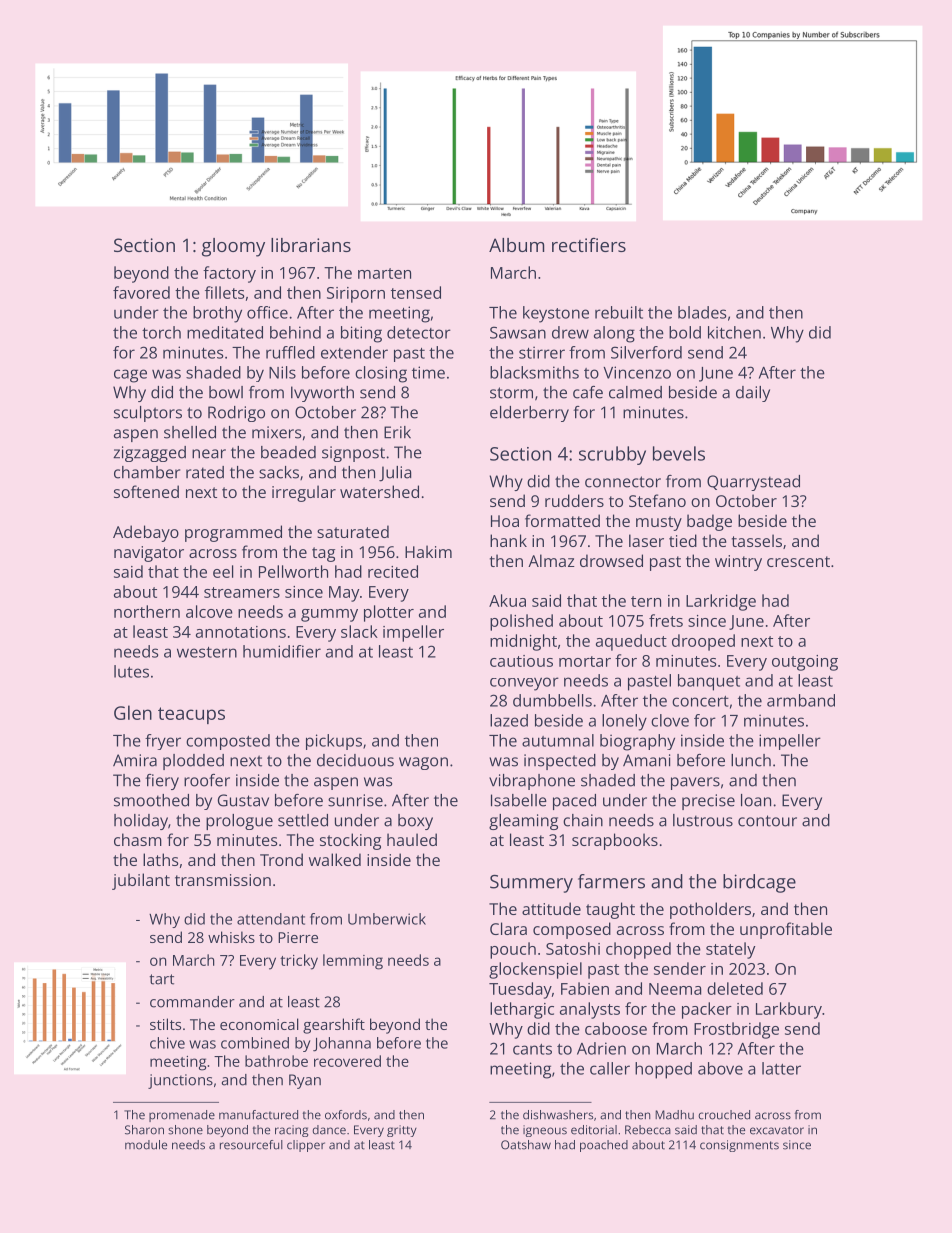 The width and height of the document is (952, 1233). What do you see at coordinates (149, 554) in the document?
I see `navigator` at bounding box center [149, 554].
